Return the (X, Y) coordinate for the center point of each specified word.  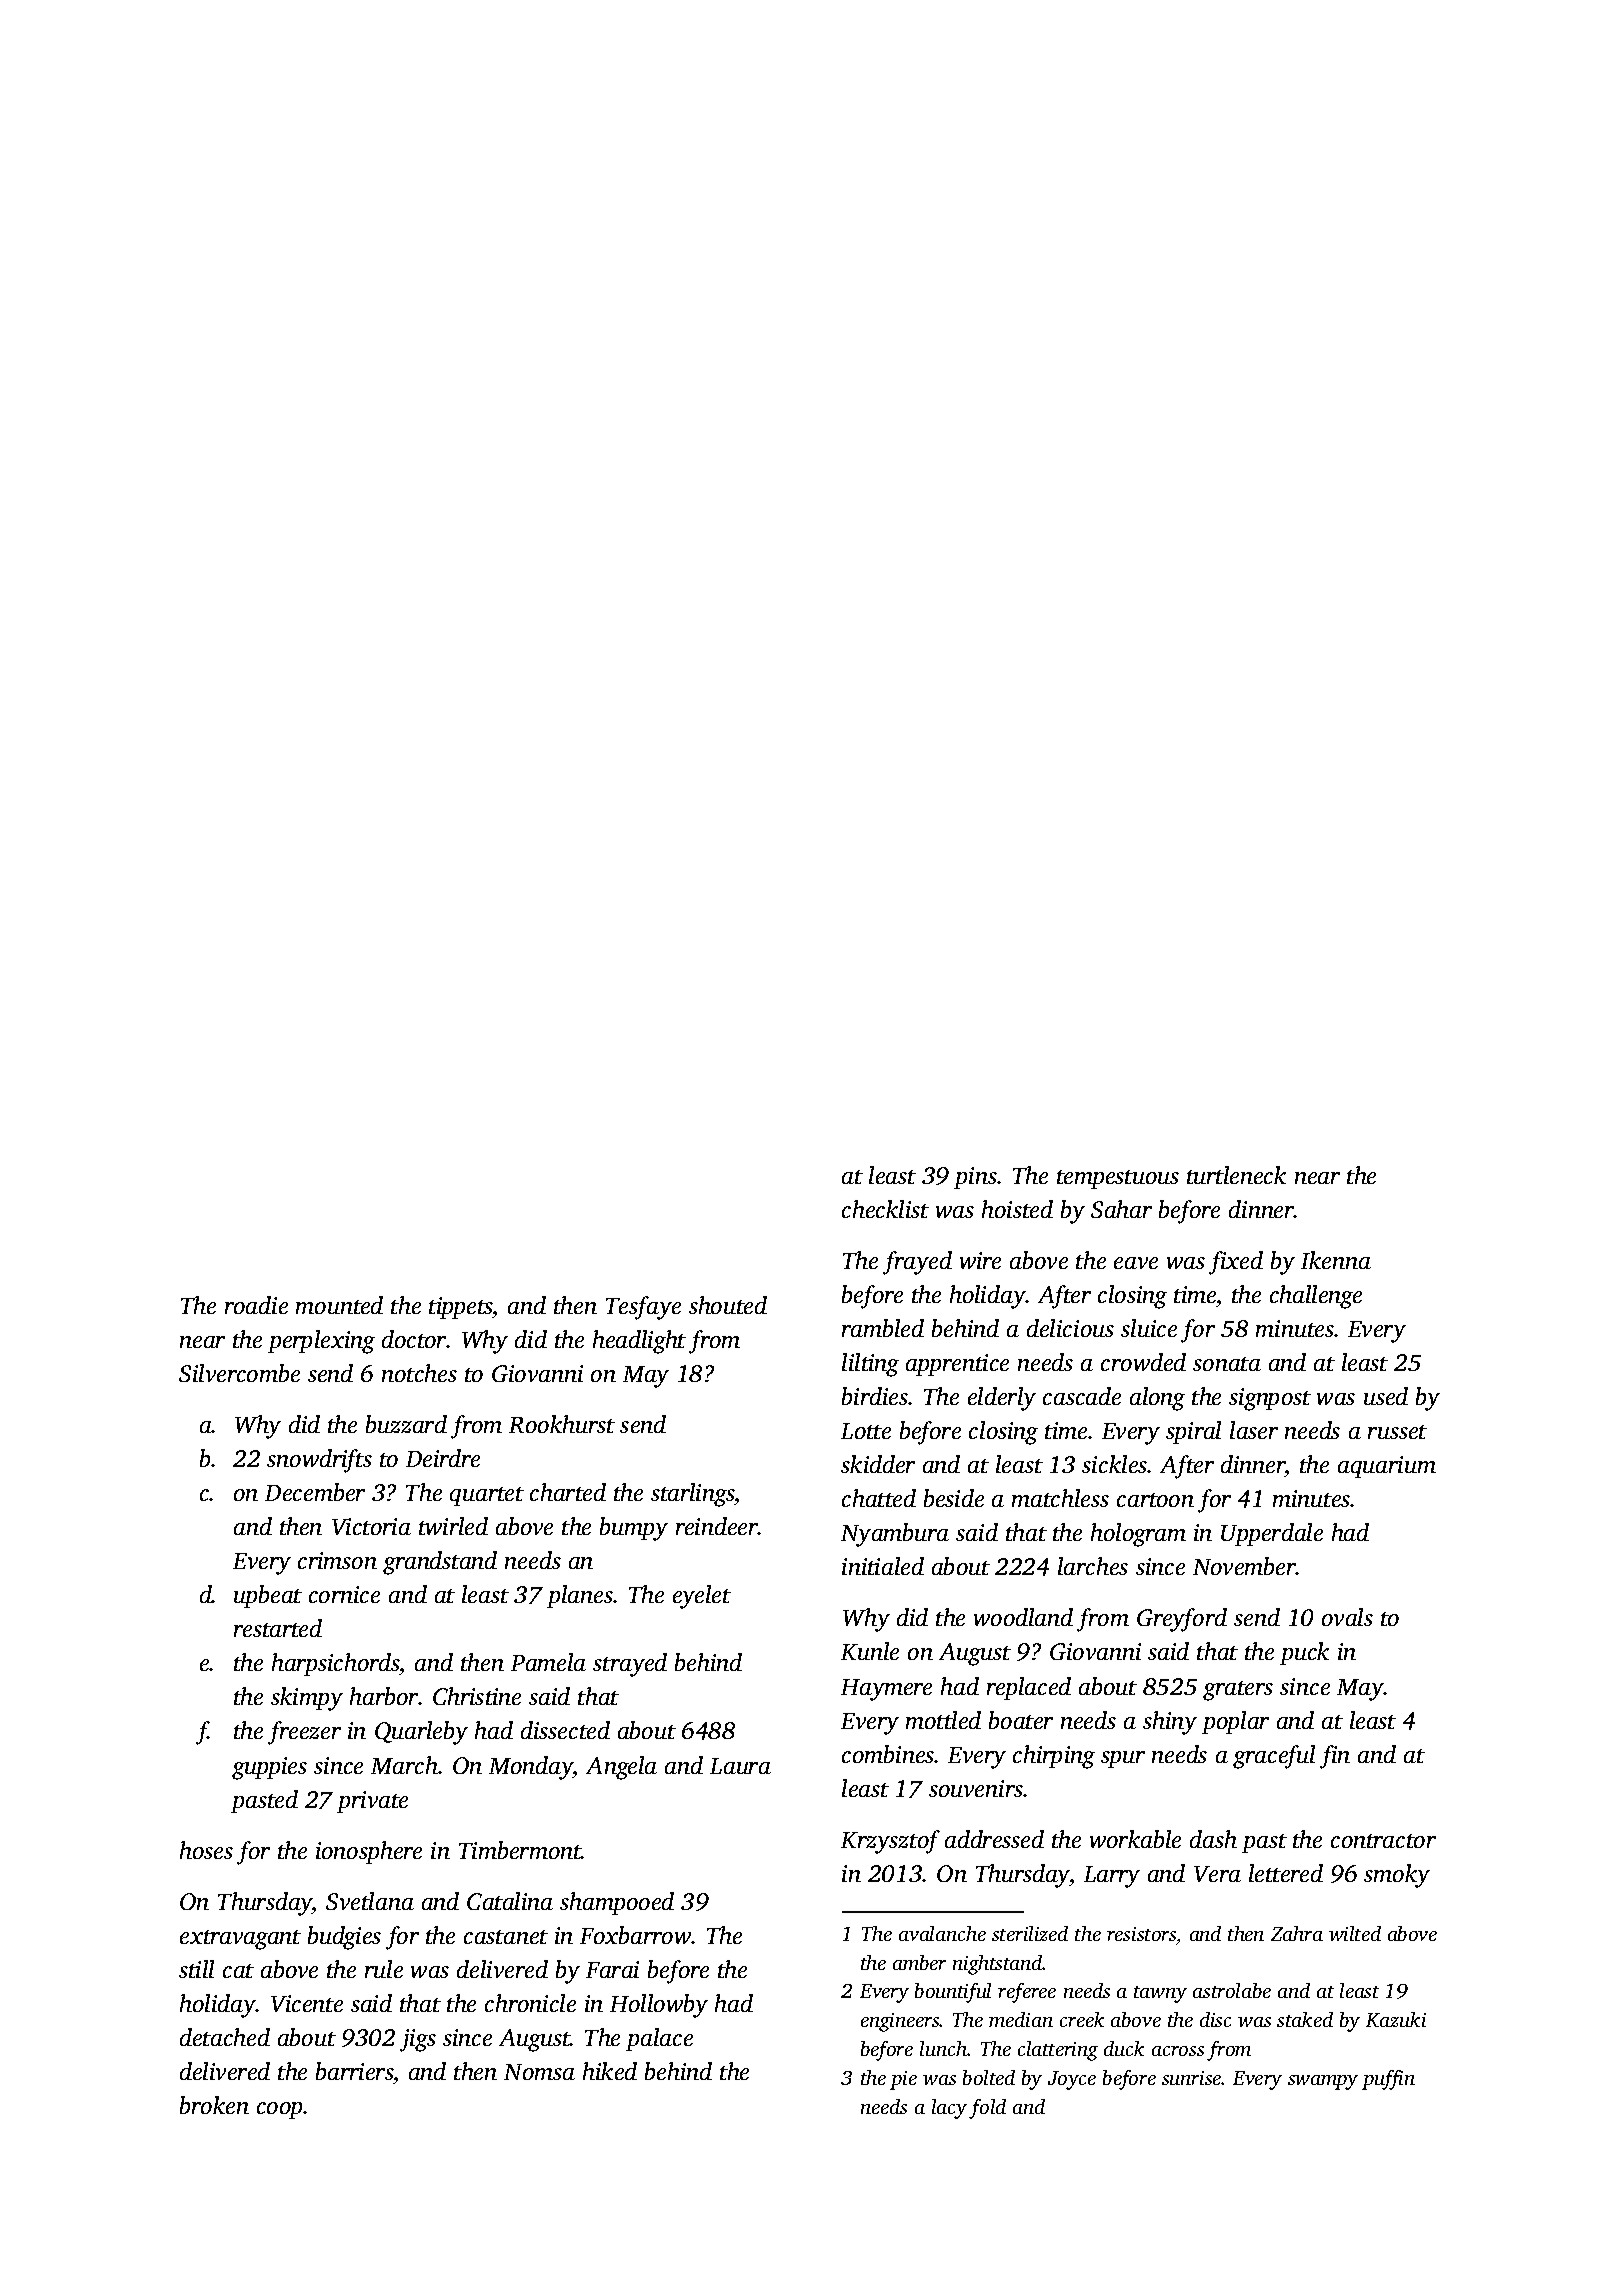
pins (975, 1178)
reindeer (717, 1526)
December (315, 1492)
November (1244, 1566)
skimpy (307, 1699)
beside (954, 1498)
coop (280, 2110)
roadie (256, 1305)
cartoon (1155, 1500)
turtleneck (1236, 1175)
